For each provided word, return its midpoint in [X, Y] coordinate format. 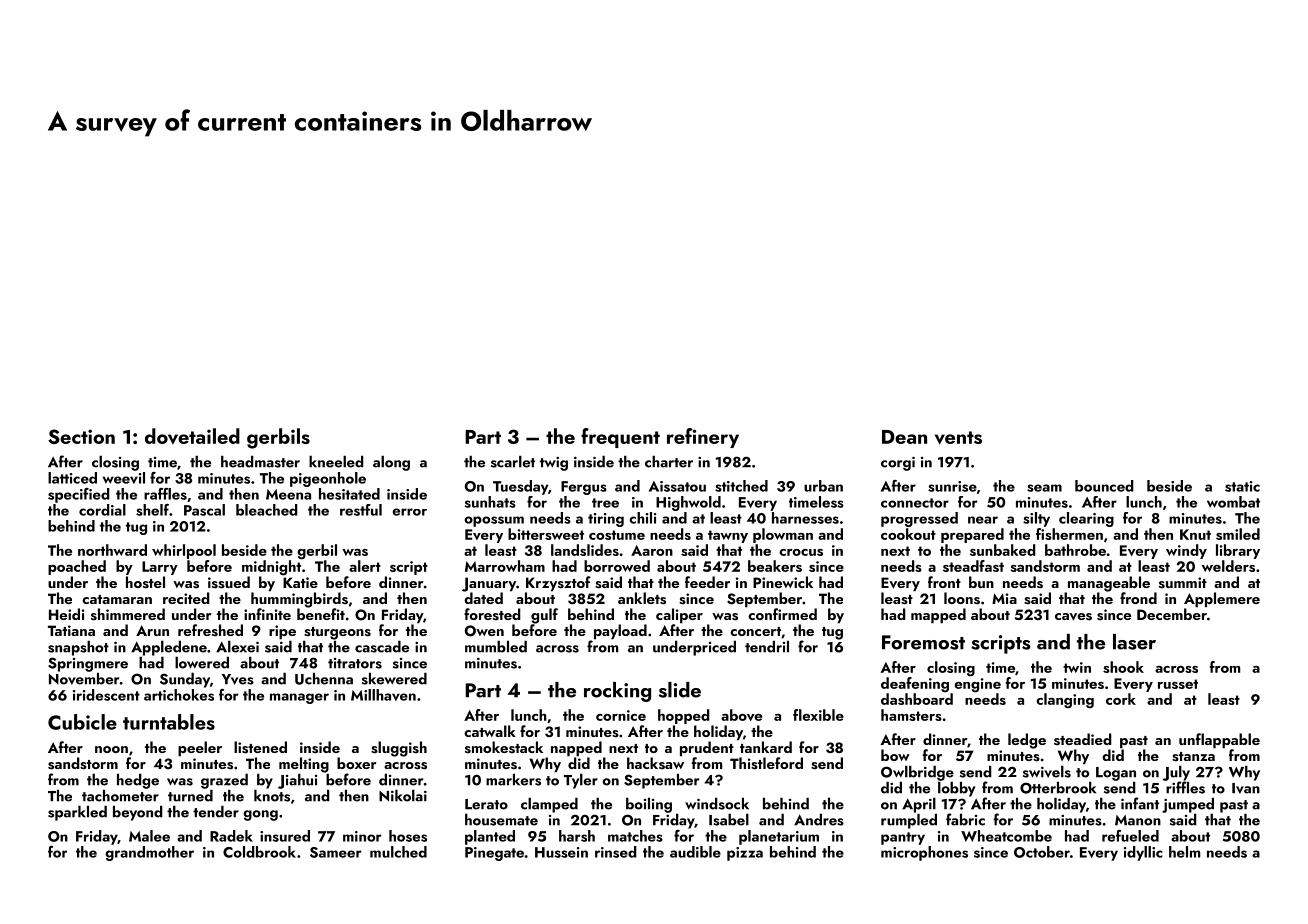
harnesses [805, 518]
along [391, 463]
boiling [649, 805]
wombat [1233, 502]
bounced [1104, 486]
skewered [394, 678]
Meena [288, 494]
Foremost [923, 642]
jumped [1188, 805]
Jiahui [297, 781]
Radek [231, 836]
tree [605, 503]
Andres [819, 819]
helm [1184, 852]
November [84, 678]
